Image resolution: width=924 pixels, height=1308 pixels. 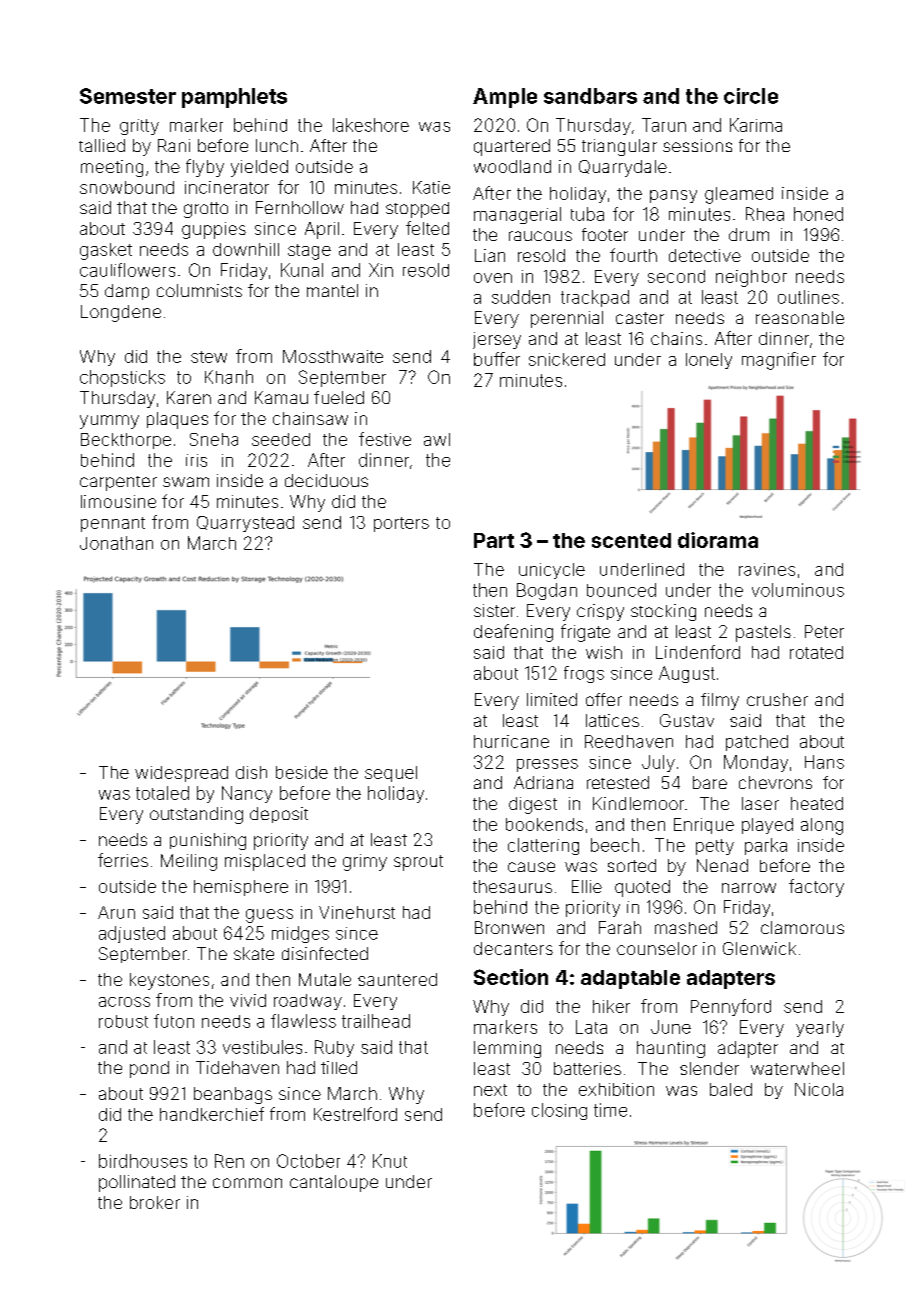 I want to click on pamphlets, so click(x=234, y=98).
